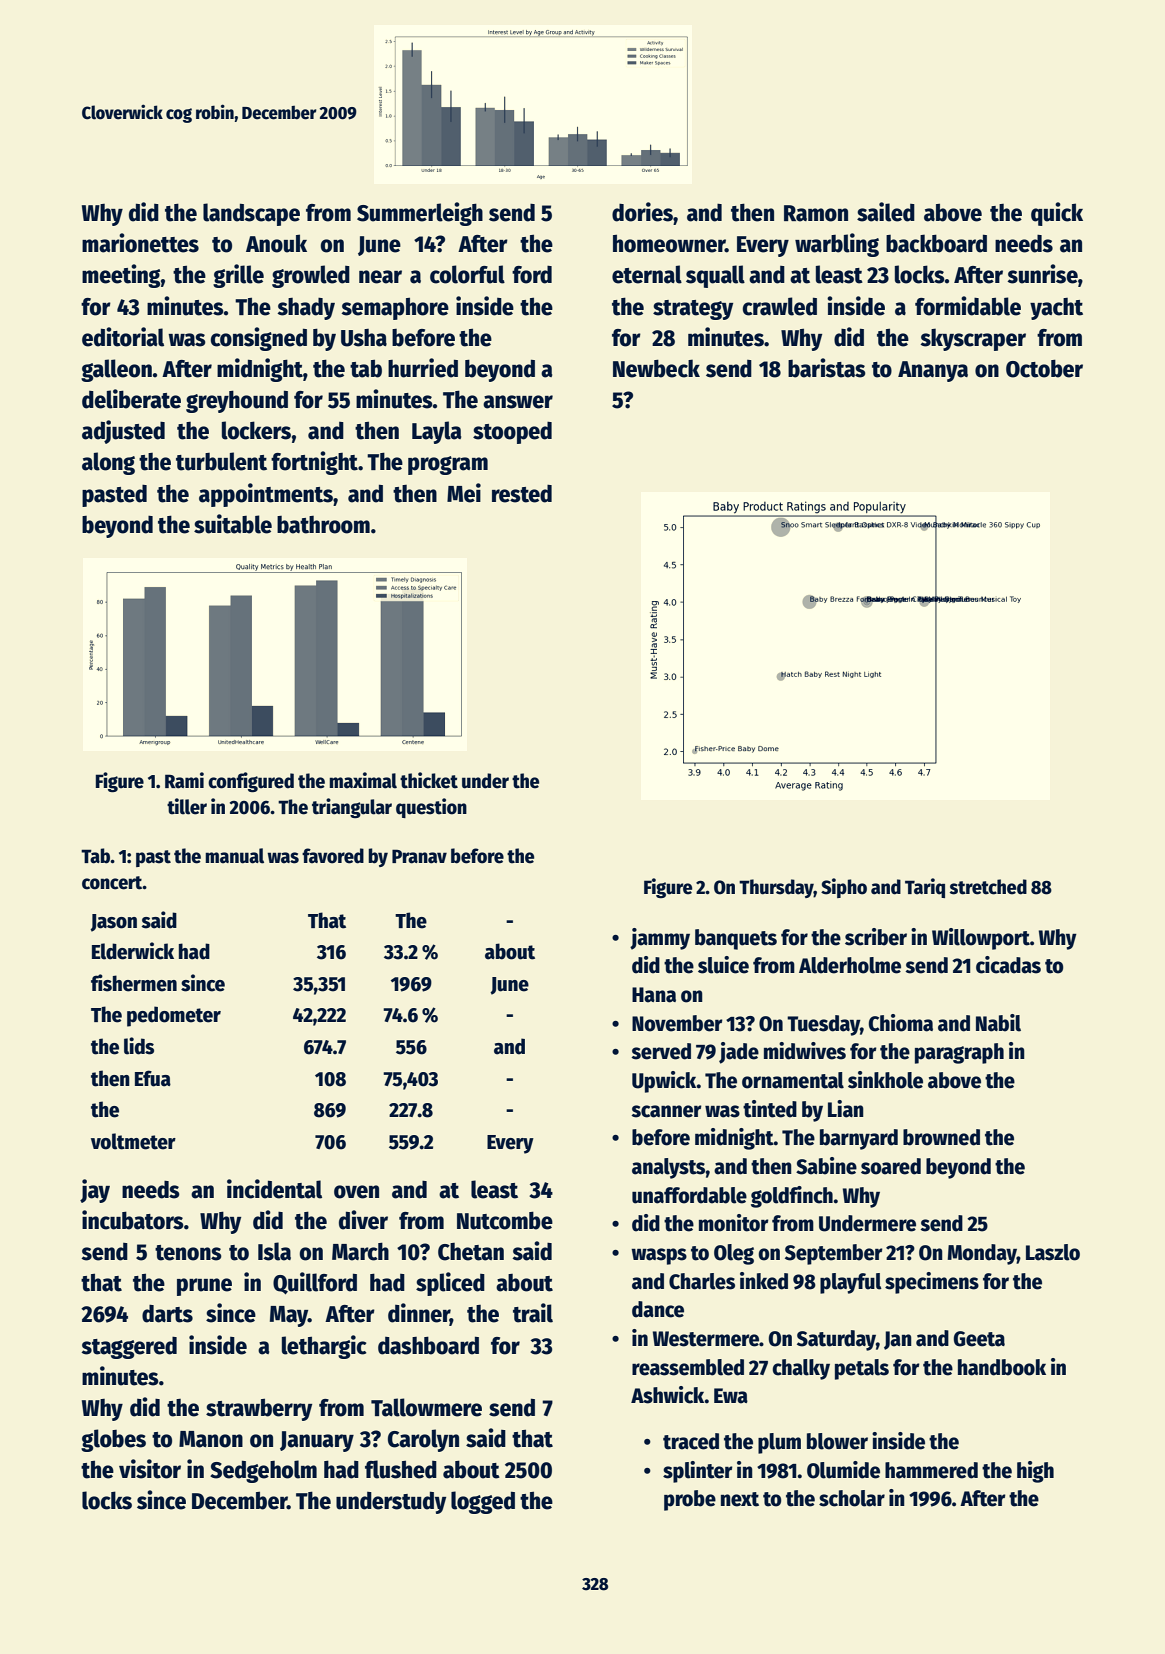 The width and height of the screenshot is (1165, 1654). Describe the element at coordinates (659, 1256) in the screenshot. I see `wasps` at that location.
